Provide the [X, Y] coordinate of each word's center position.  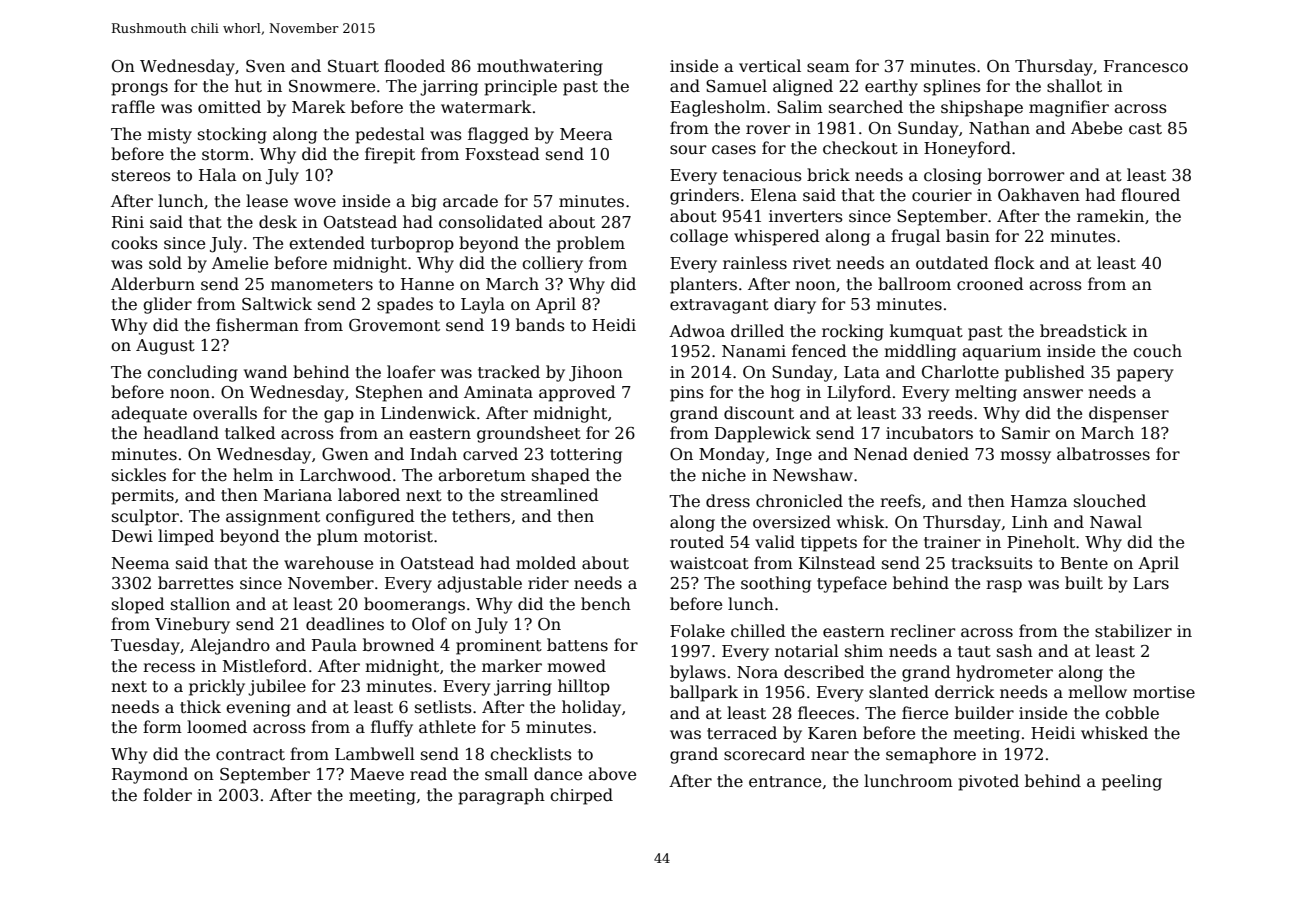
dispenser [1129, 414]
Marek [319, 107]
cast [1145, 129]
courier [942, 195]
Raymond [150, 775]
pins [687, 394]
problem [591, 244]
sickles [139, 475]
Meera [586, 134]
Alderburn [153, 284]
